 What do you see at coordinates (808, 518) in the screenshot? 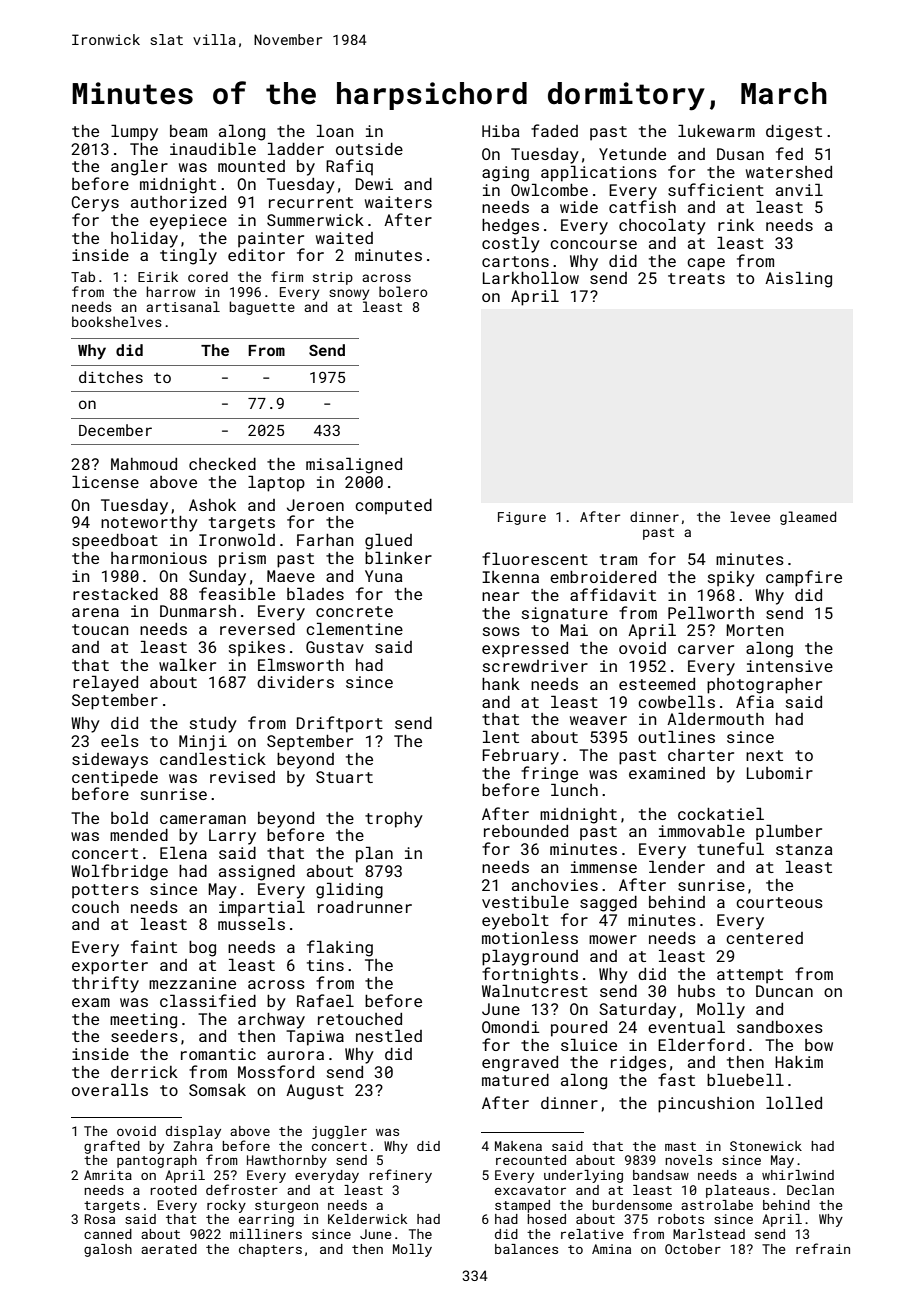
I see `gleamed` at bounding box center [808, 518].
